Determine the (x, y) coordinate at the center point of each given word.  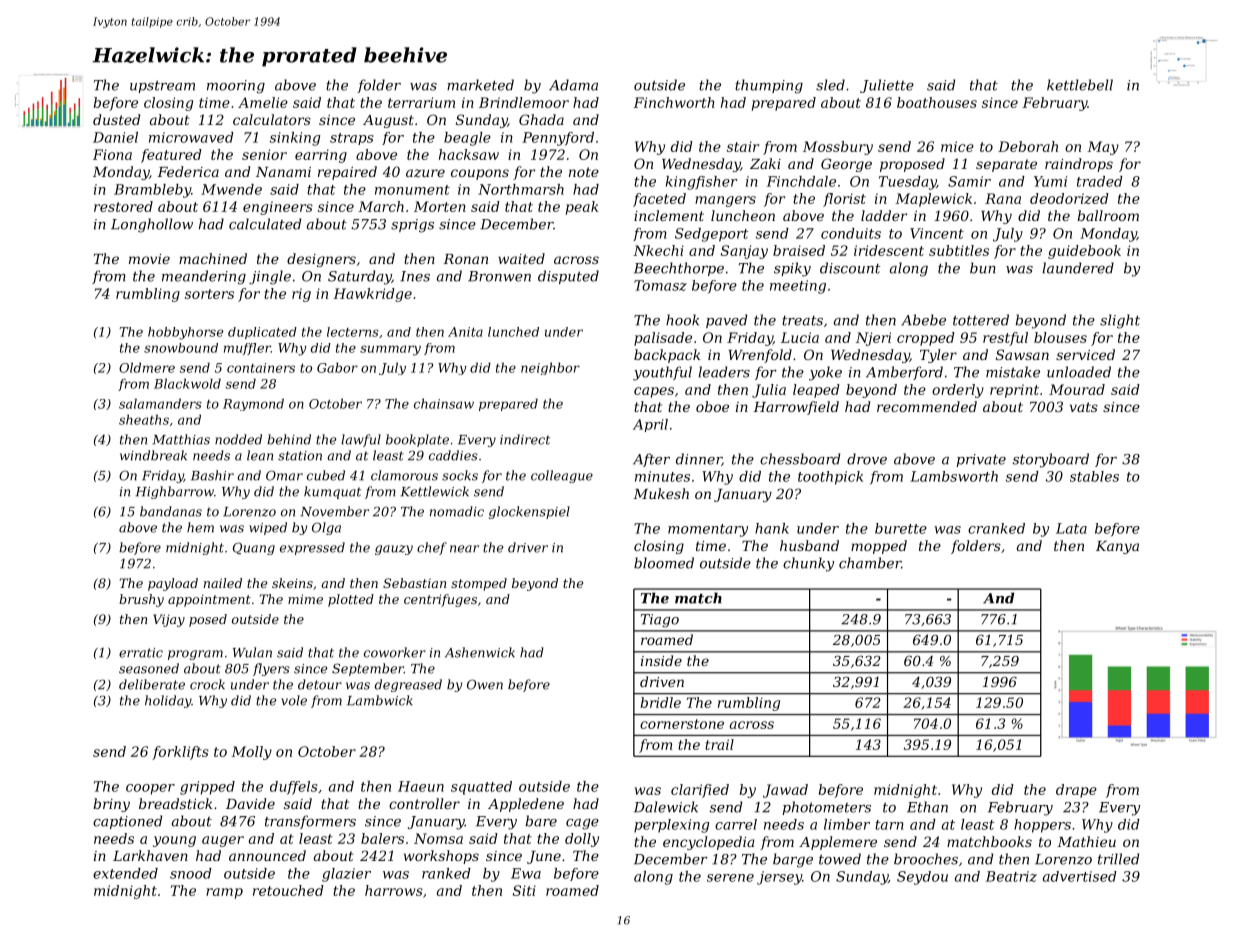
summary (390, 350)
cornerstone (682, 724)
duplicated (262, 333)
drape (1076, 791)
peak (582, 208)
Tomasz (660, 285)
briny (111, 805)
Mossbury (838, 148)
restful (1005, 339)
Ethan (927, 807)
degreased (408, 685)
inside (661, 660)
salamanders (160, 403)
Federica (188, 171)
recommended (927, 406)
